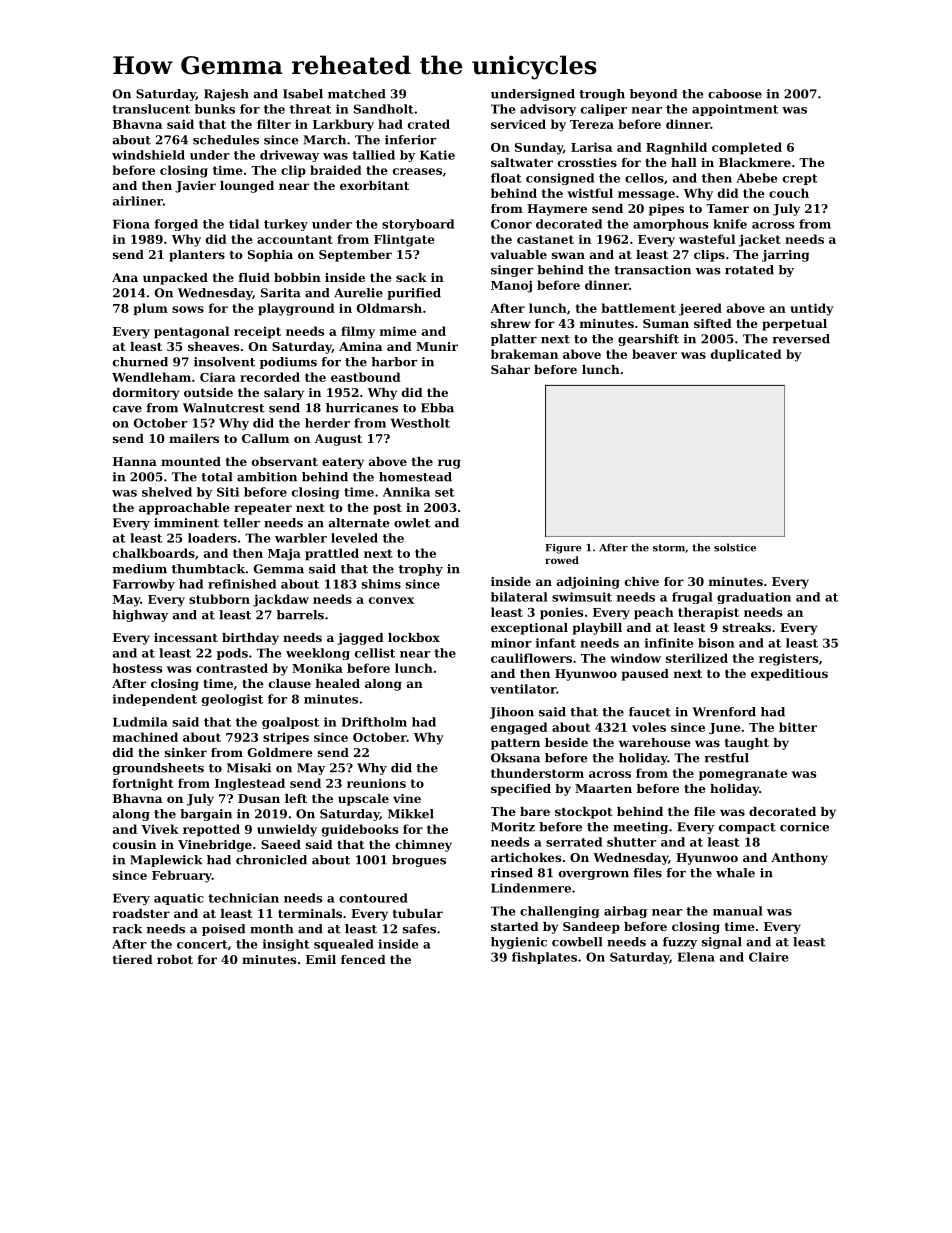 This document has height=1233, width=952. I want to click on expeditious, so click(789, 675).
